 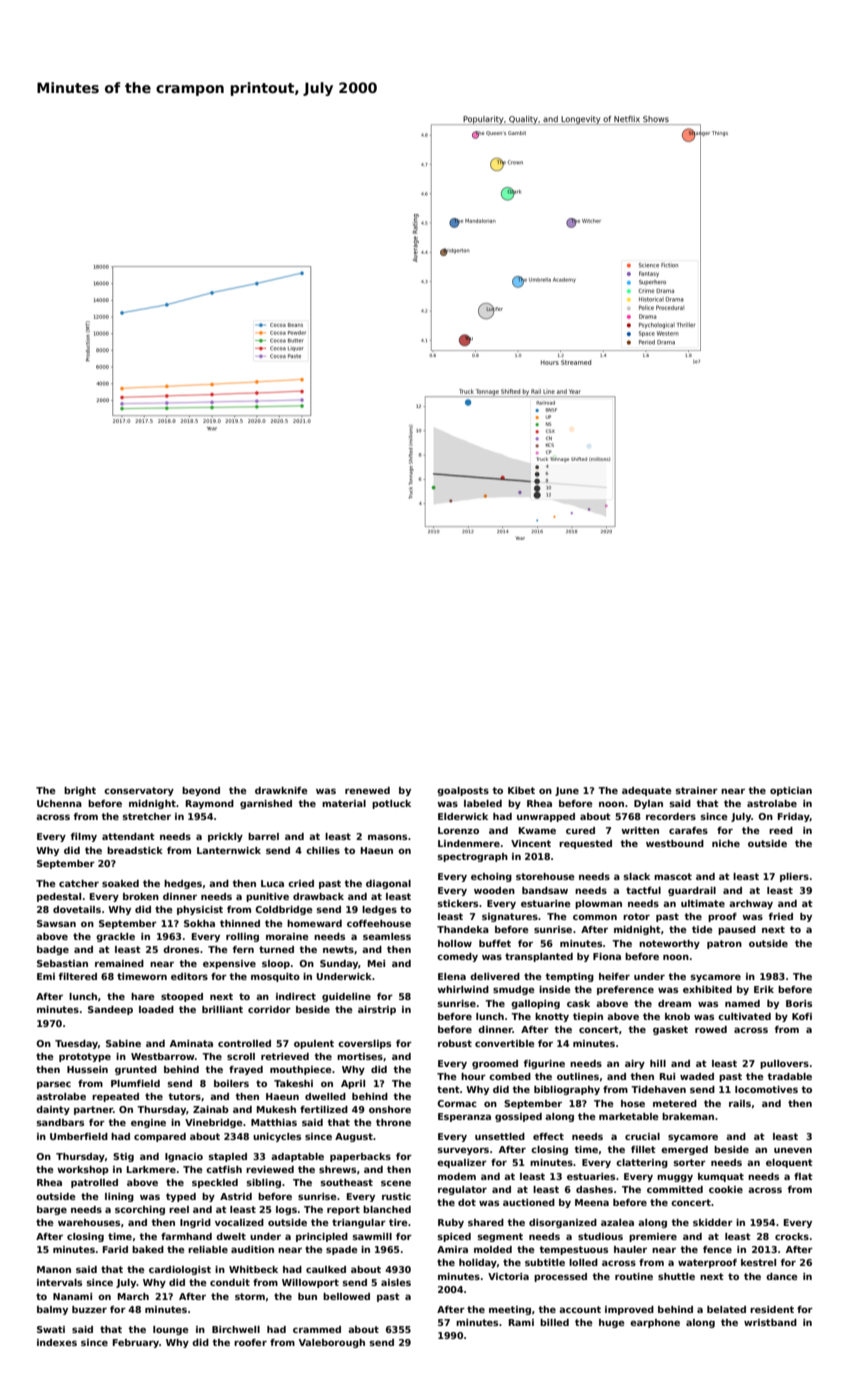 I want to click on adequate, so click(x=646, y=791).
